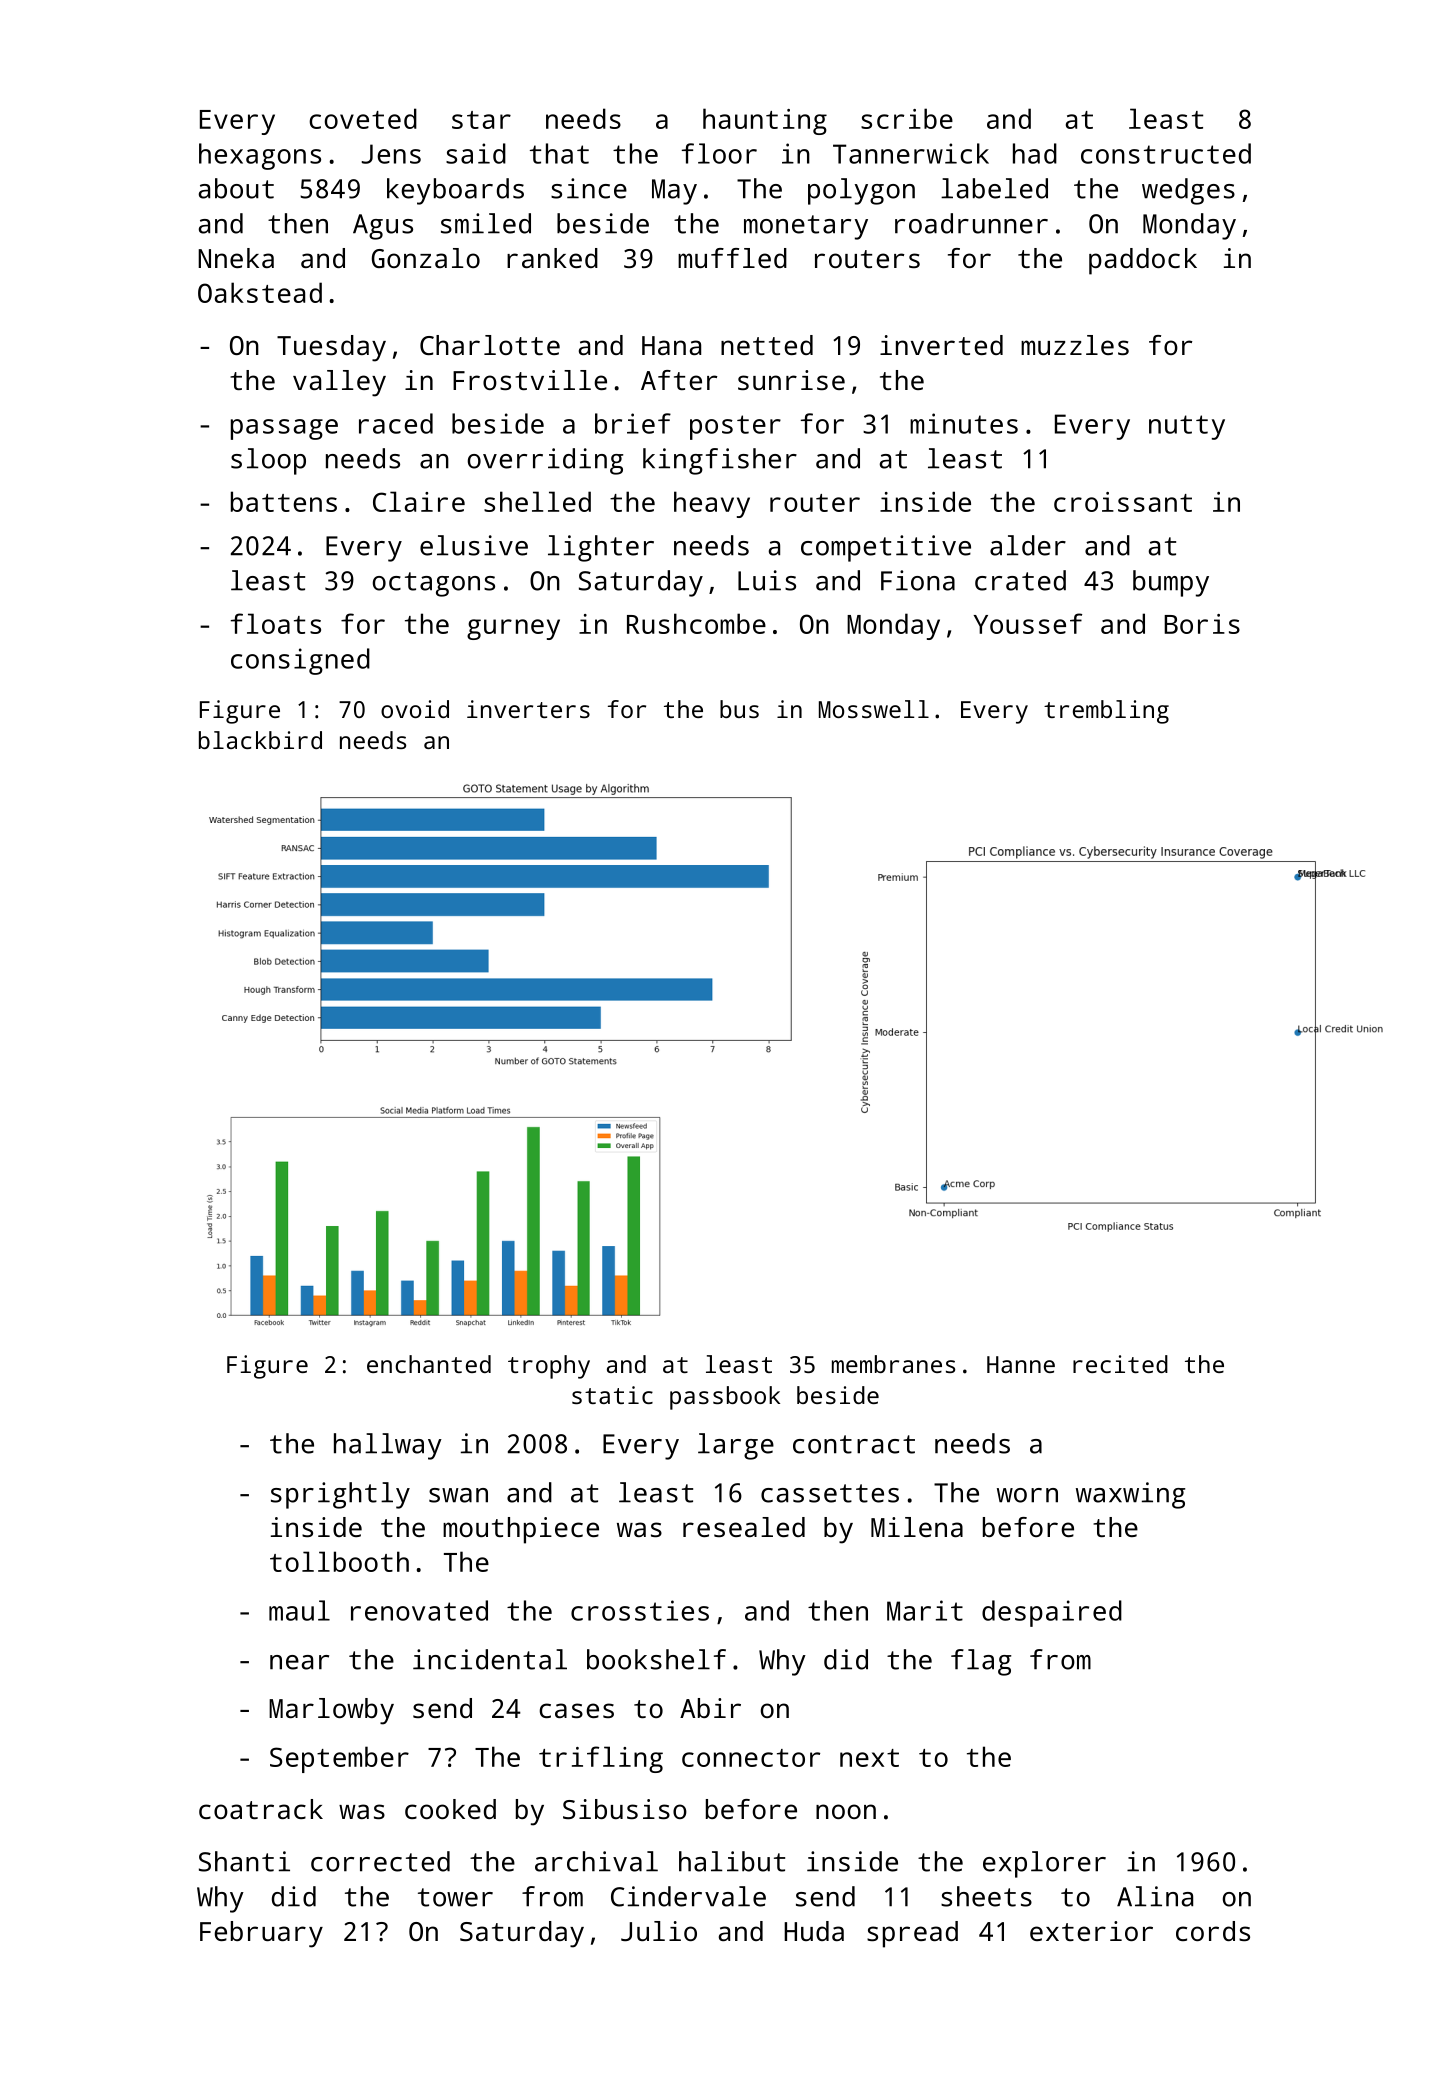 The height and width of the screenshot is (2100, 1450). I want to click on roadrunner, so click(971, 223).
